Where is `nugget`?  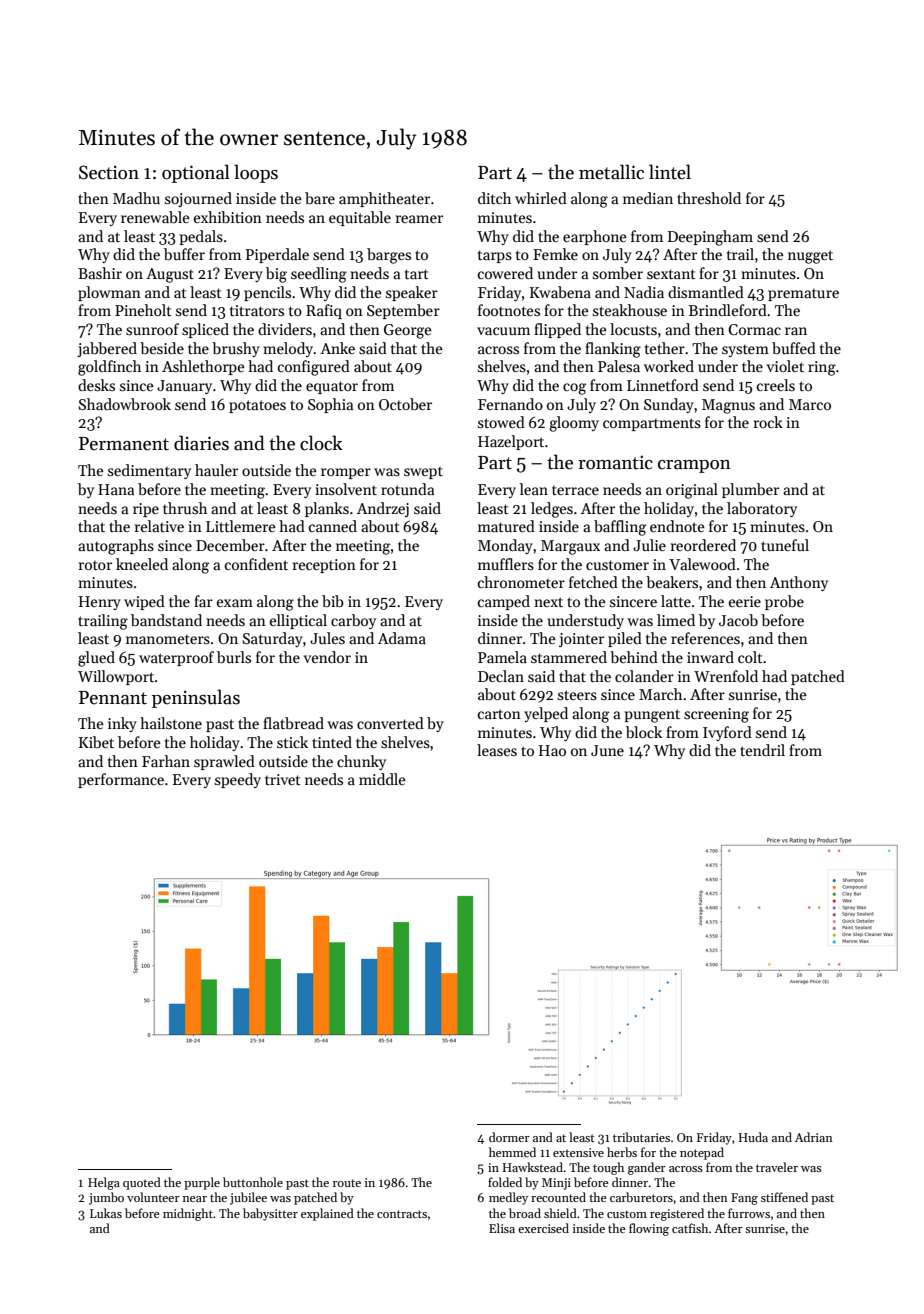 nugget is located at coordinates (810, 257).
